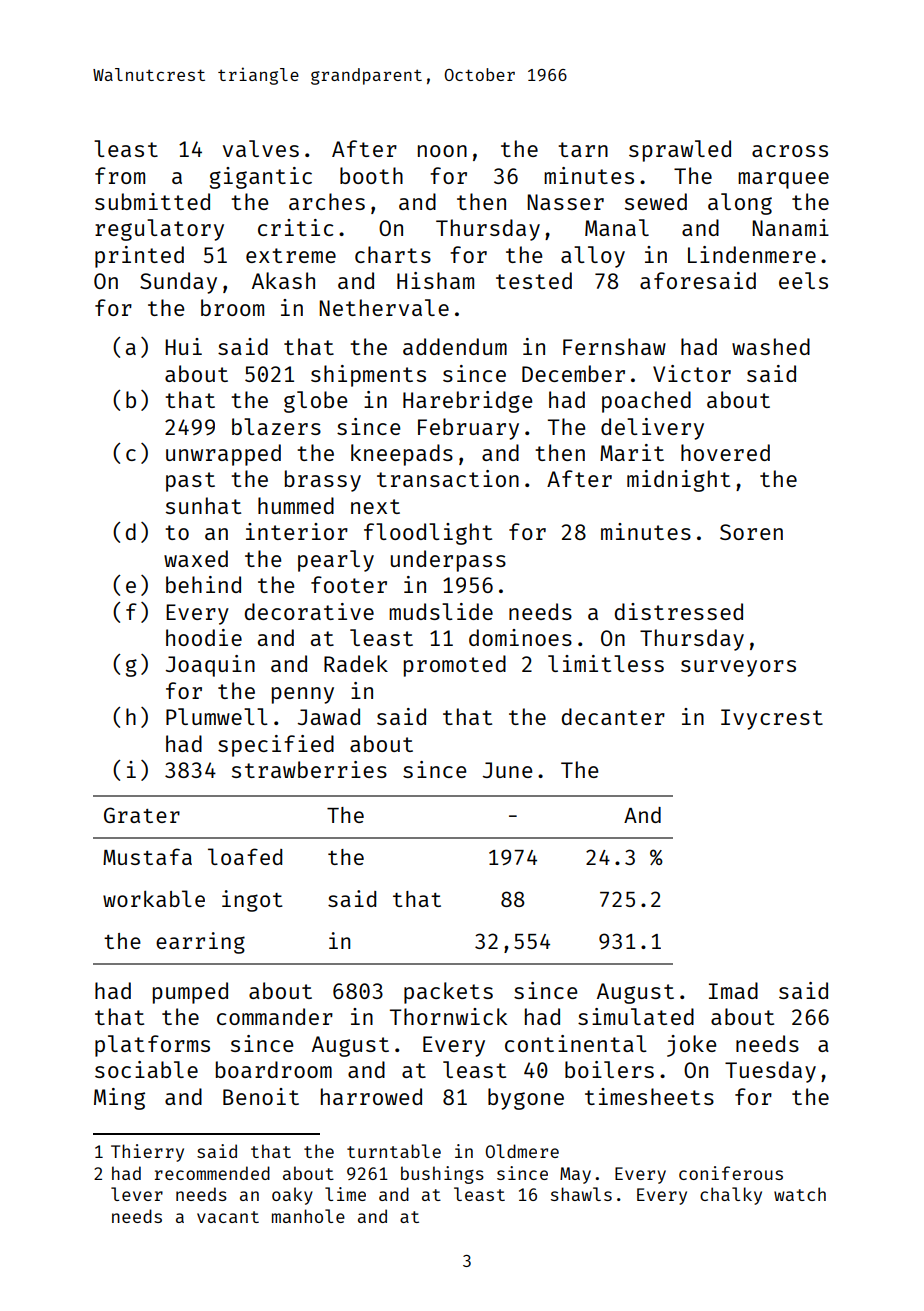  I want to click on valves, so click(261, 148).
